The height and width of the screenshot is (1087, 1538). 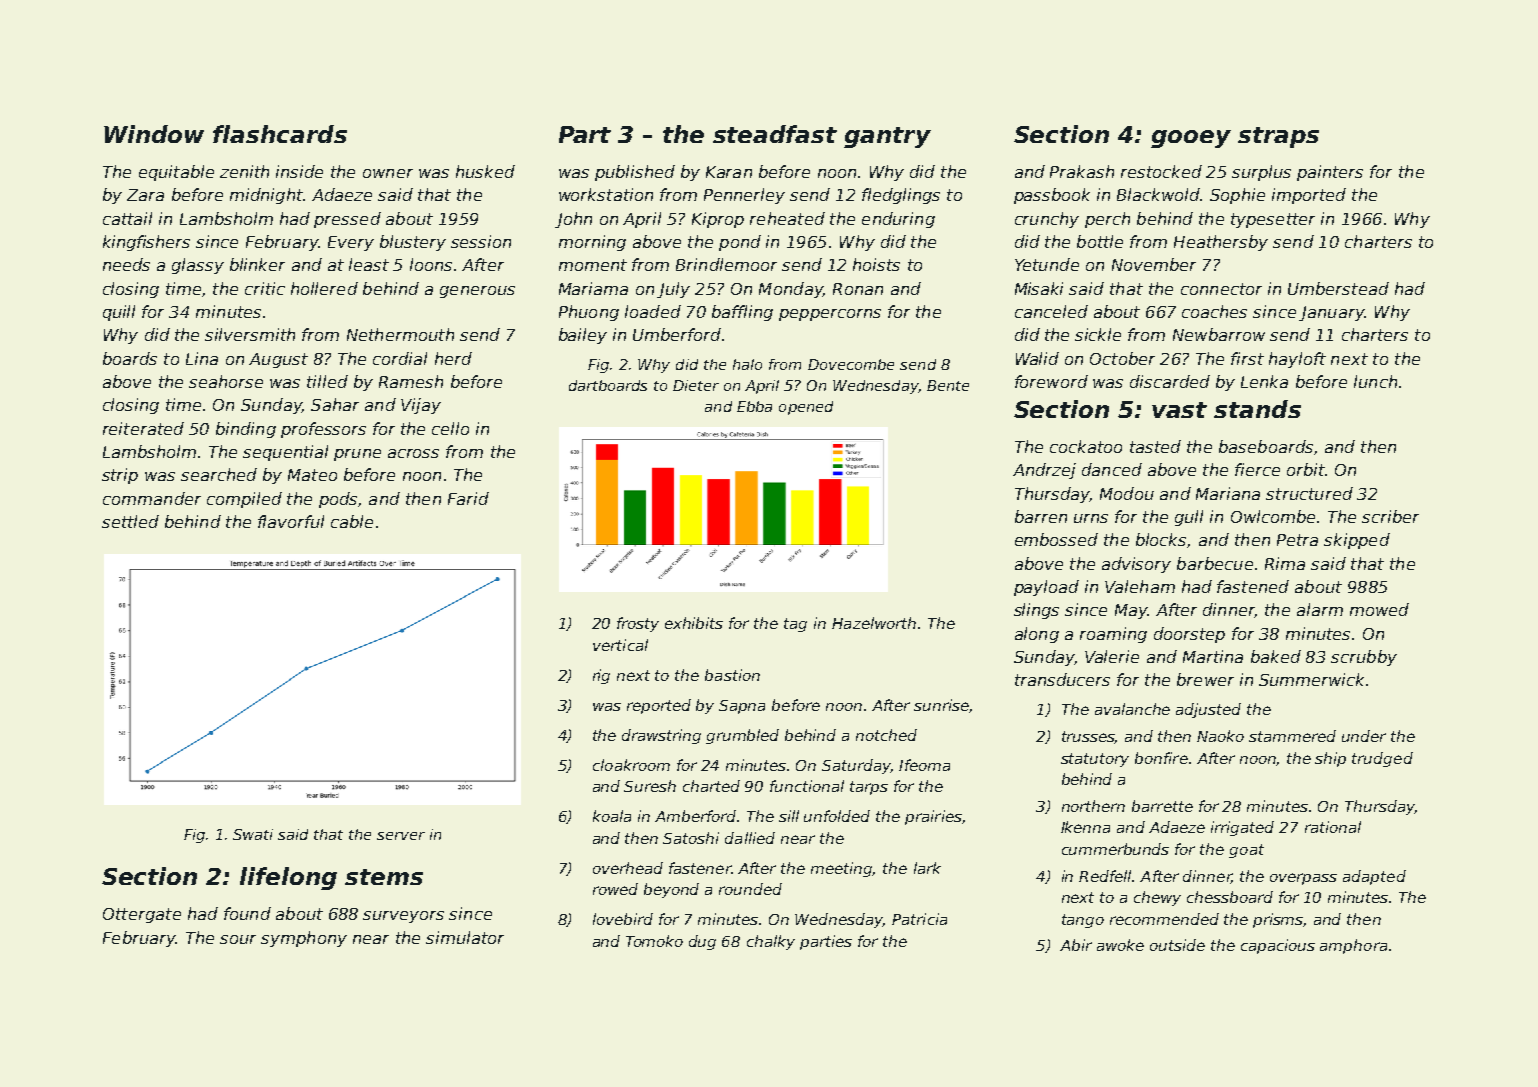 What do you see at coordinates (280, 134) in the screenshot?
I see `flashcards` at bounding box center [280, 134].
